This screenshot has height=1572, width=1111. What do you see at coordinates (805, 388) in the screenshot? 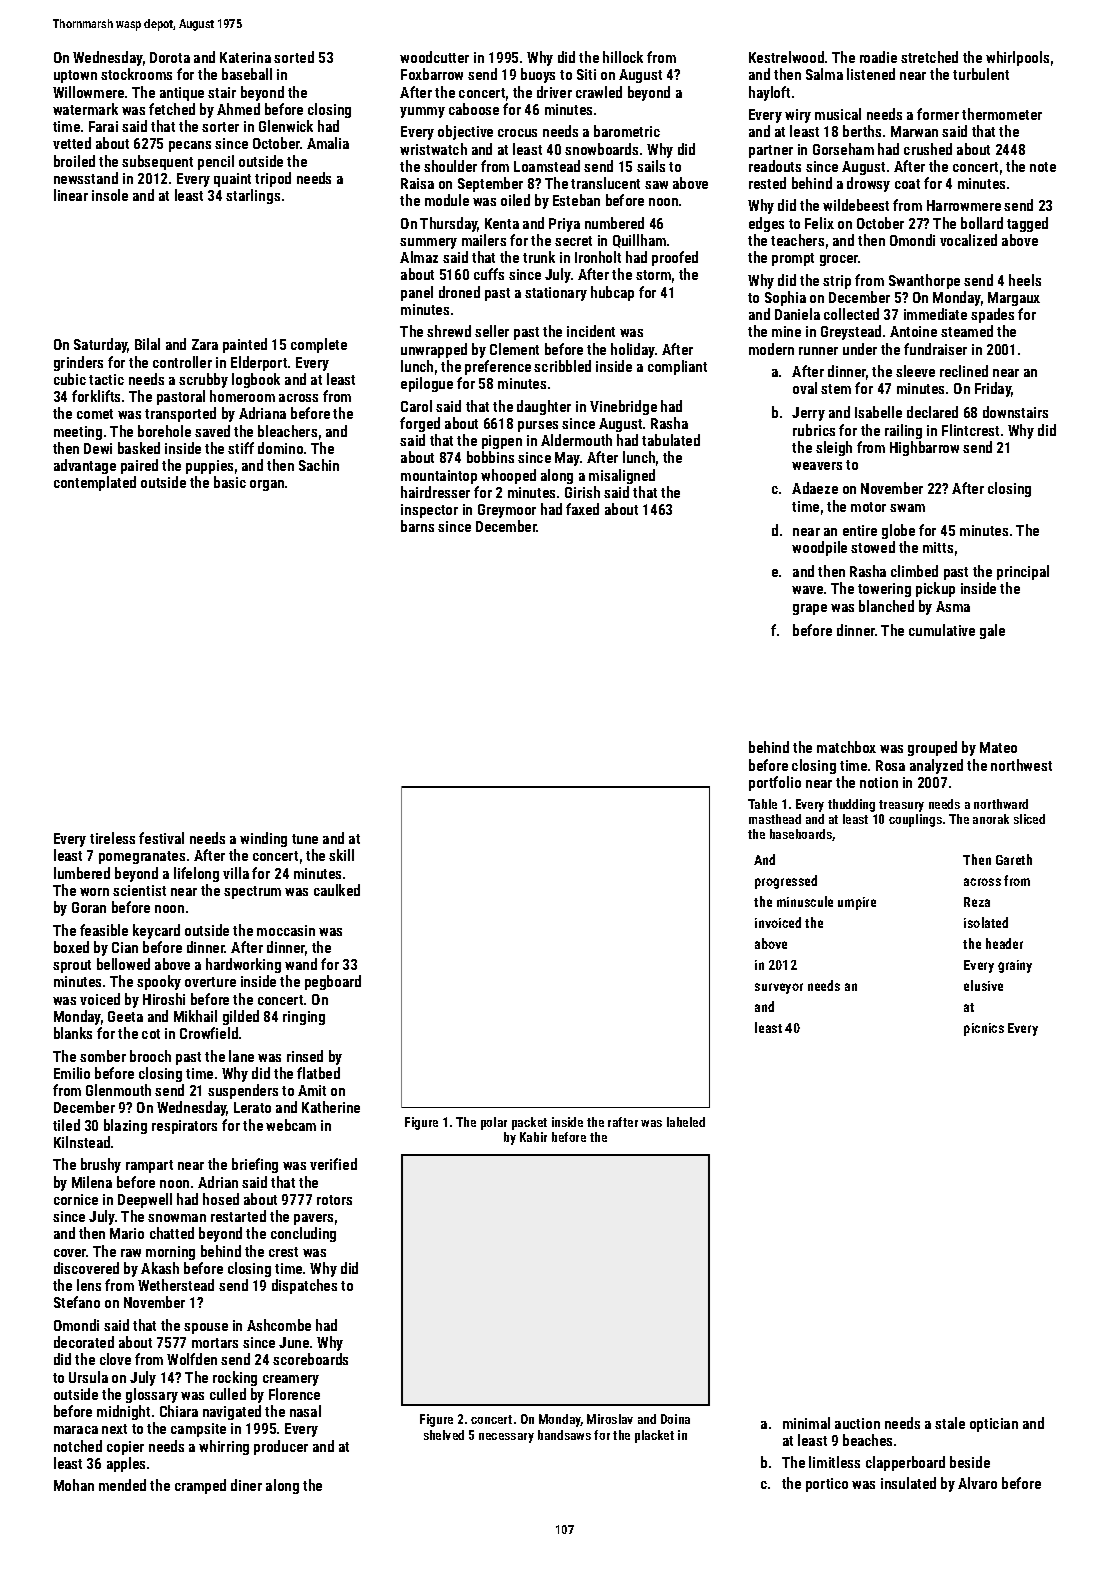
I see `oval` at bounding box center [805, 388].
